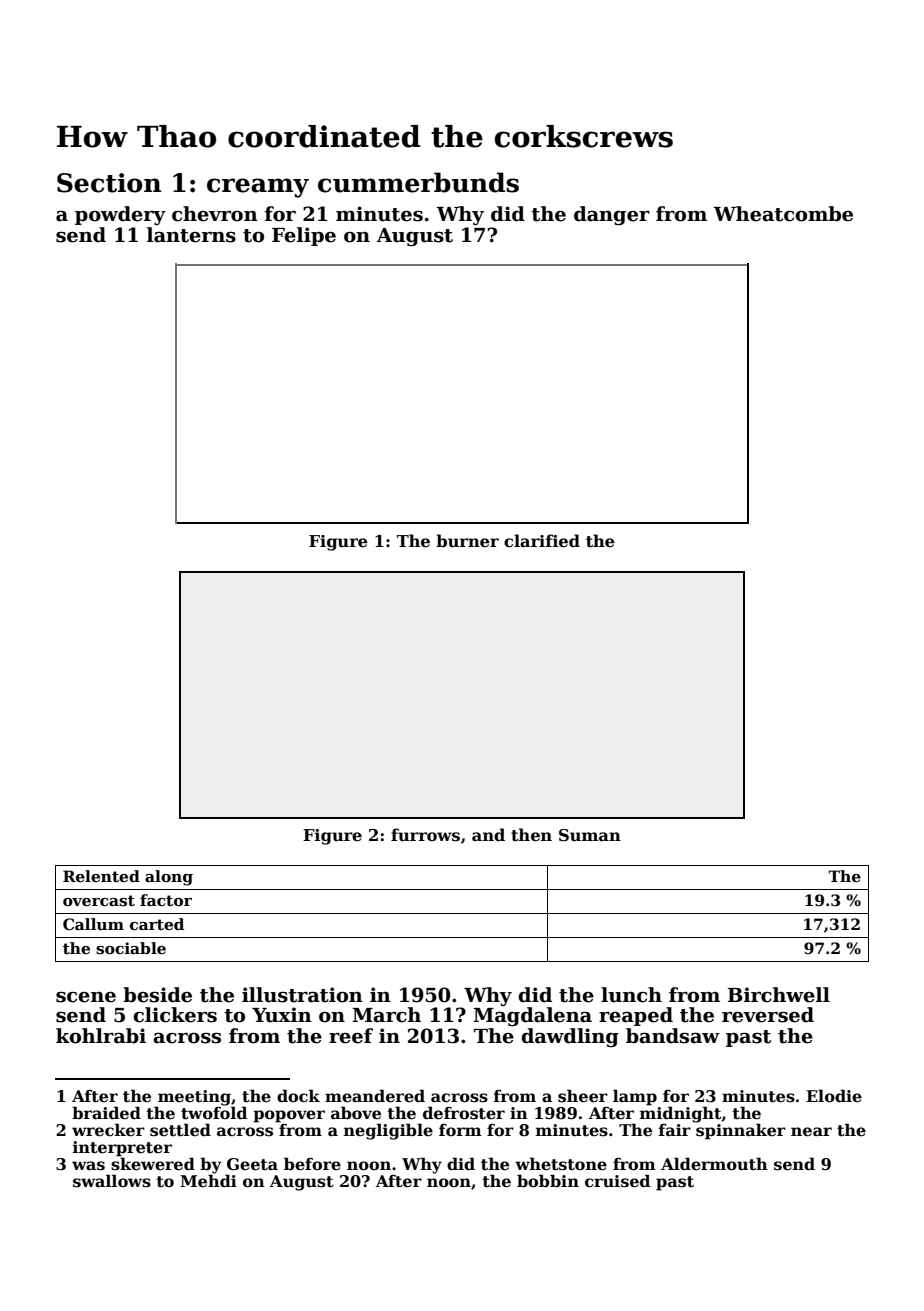 This screenshot has height=1311, width=924. I want to click on Wheatcombe, so click(783, 214).
